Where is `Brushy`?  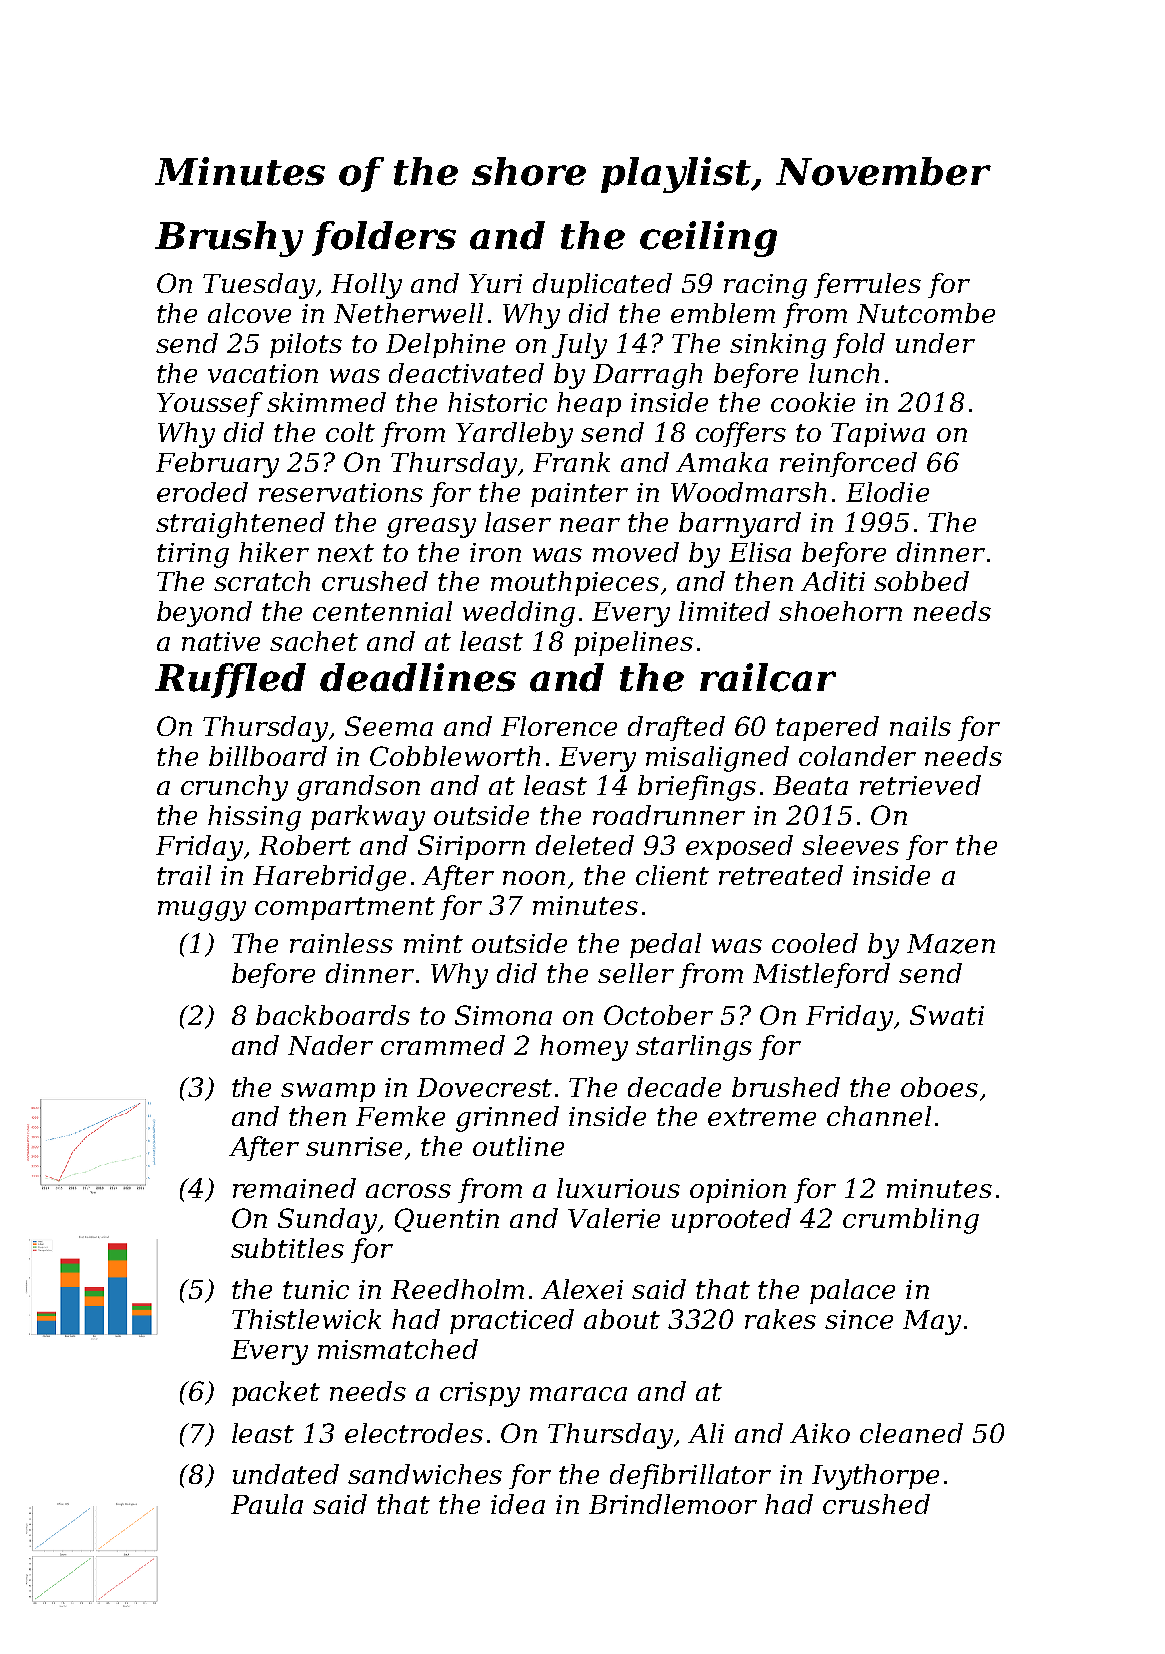
Brushy is located at coordinates (229, 239).
